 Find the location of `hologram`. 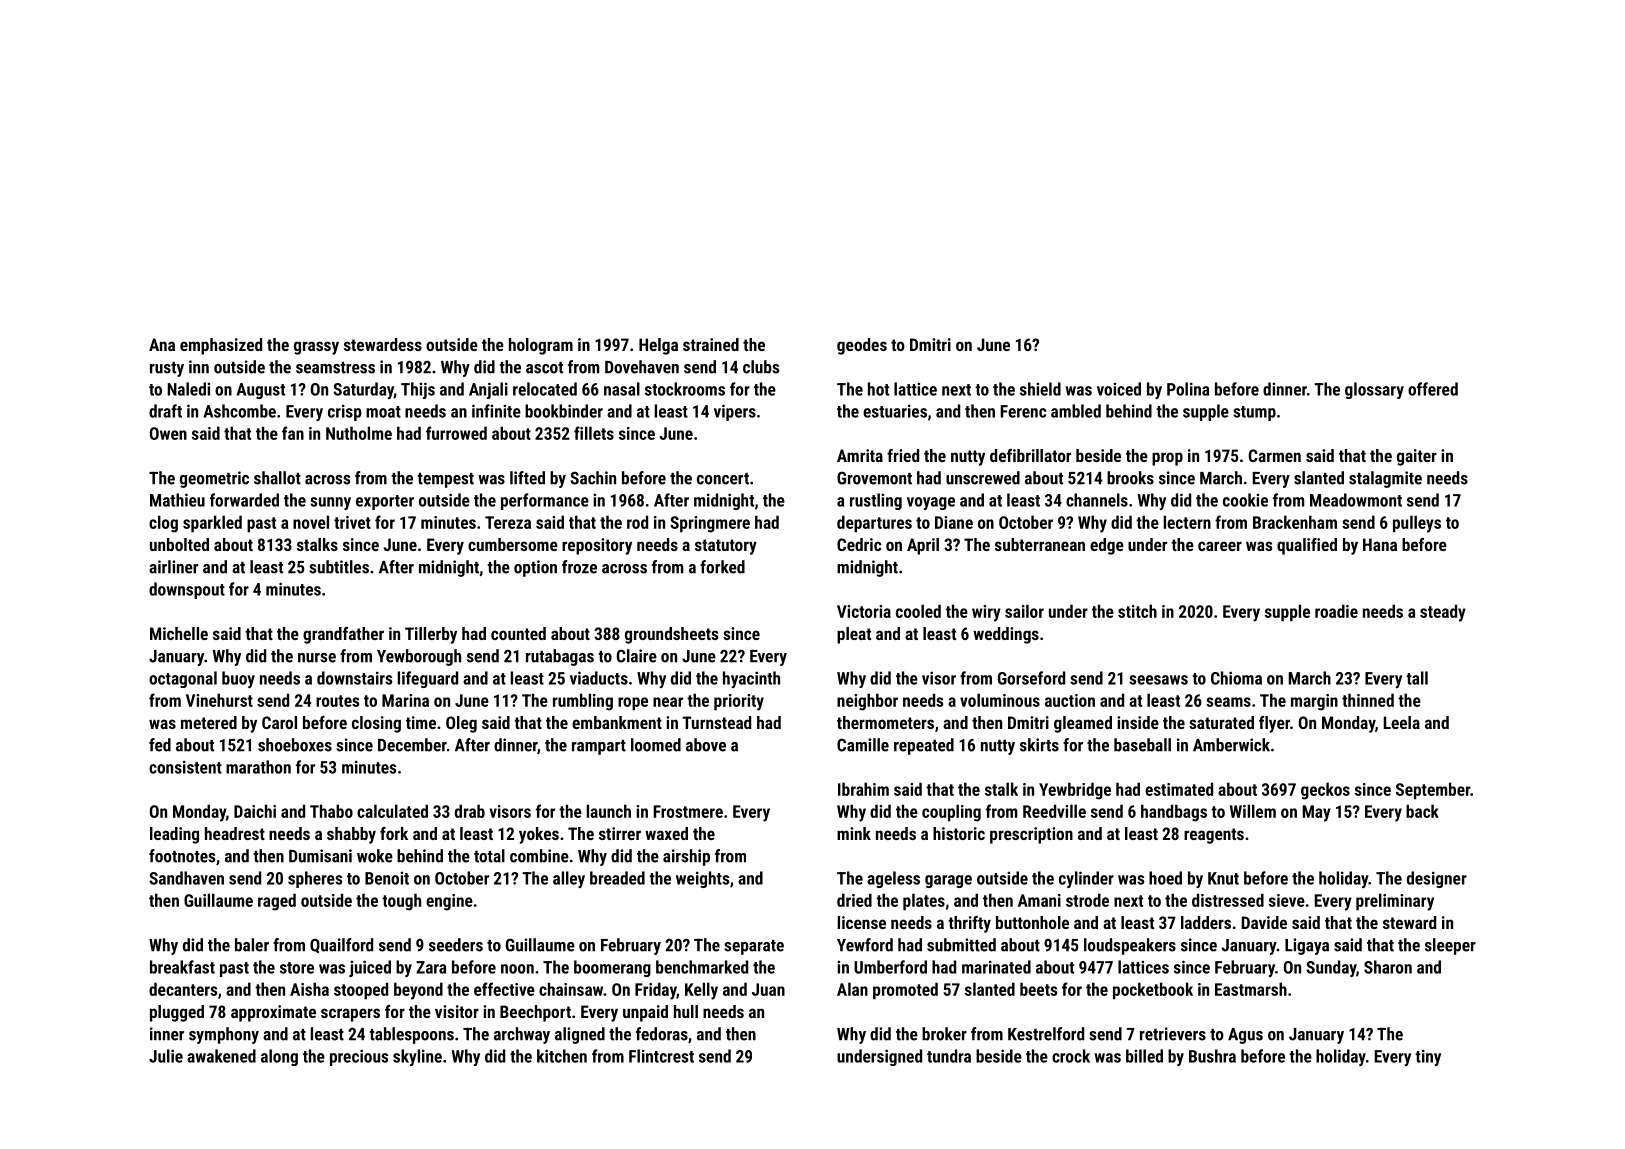

hologram is located at coordinates (541, 346).
